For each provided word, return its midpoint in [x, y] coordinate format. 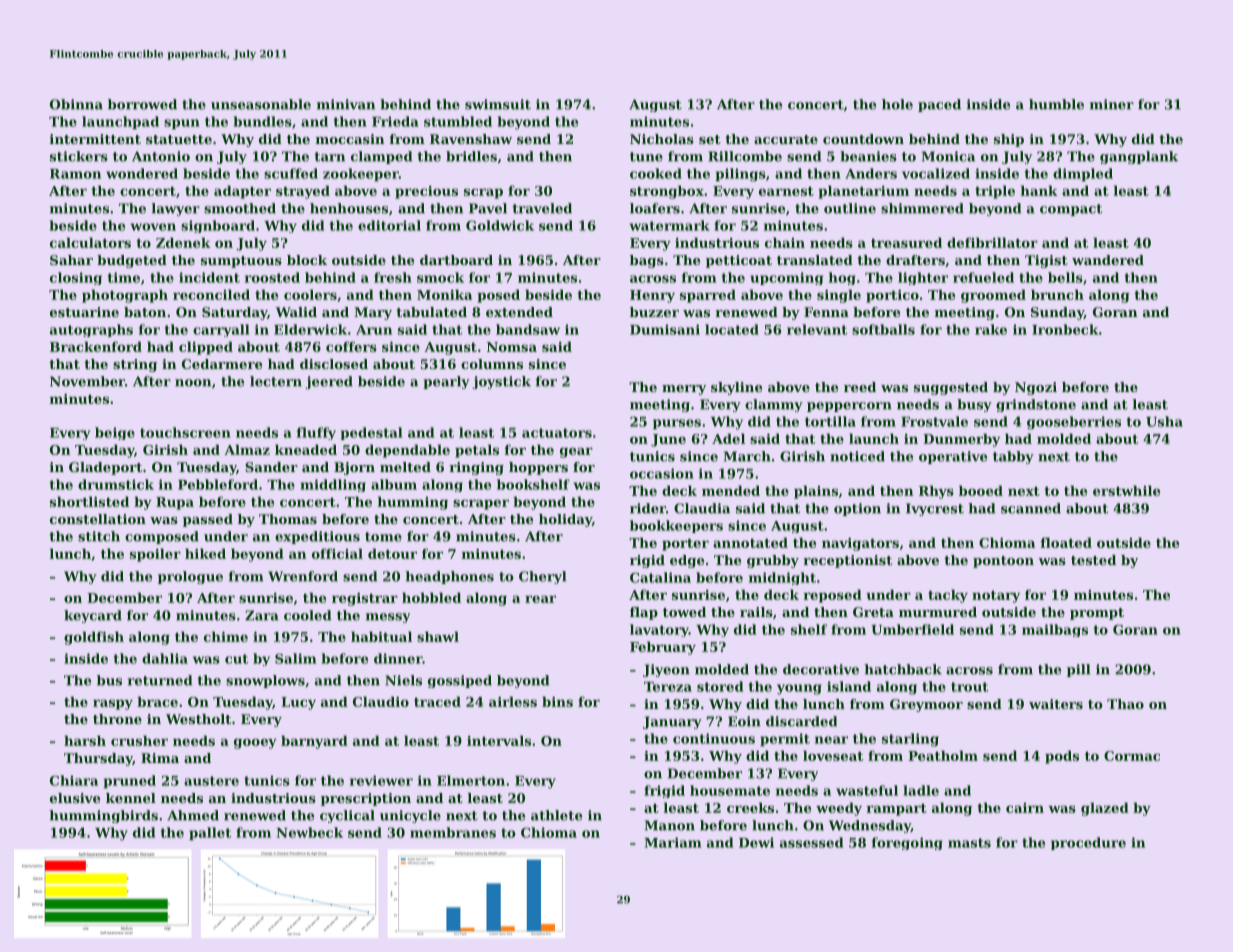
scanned [1031, 508]
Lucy [298, 703]
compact [1071, 210]
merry [684, 390]
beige [115, 433]
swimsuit [498, 104]
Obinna [76, 104]
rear [540, 599]
